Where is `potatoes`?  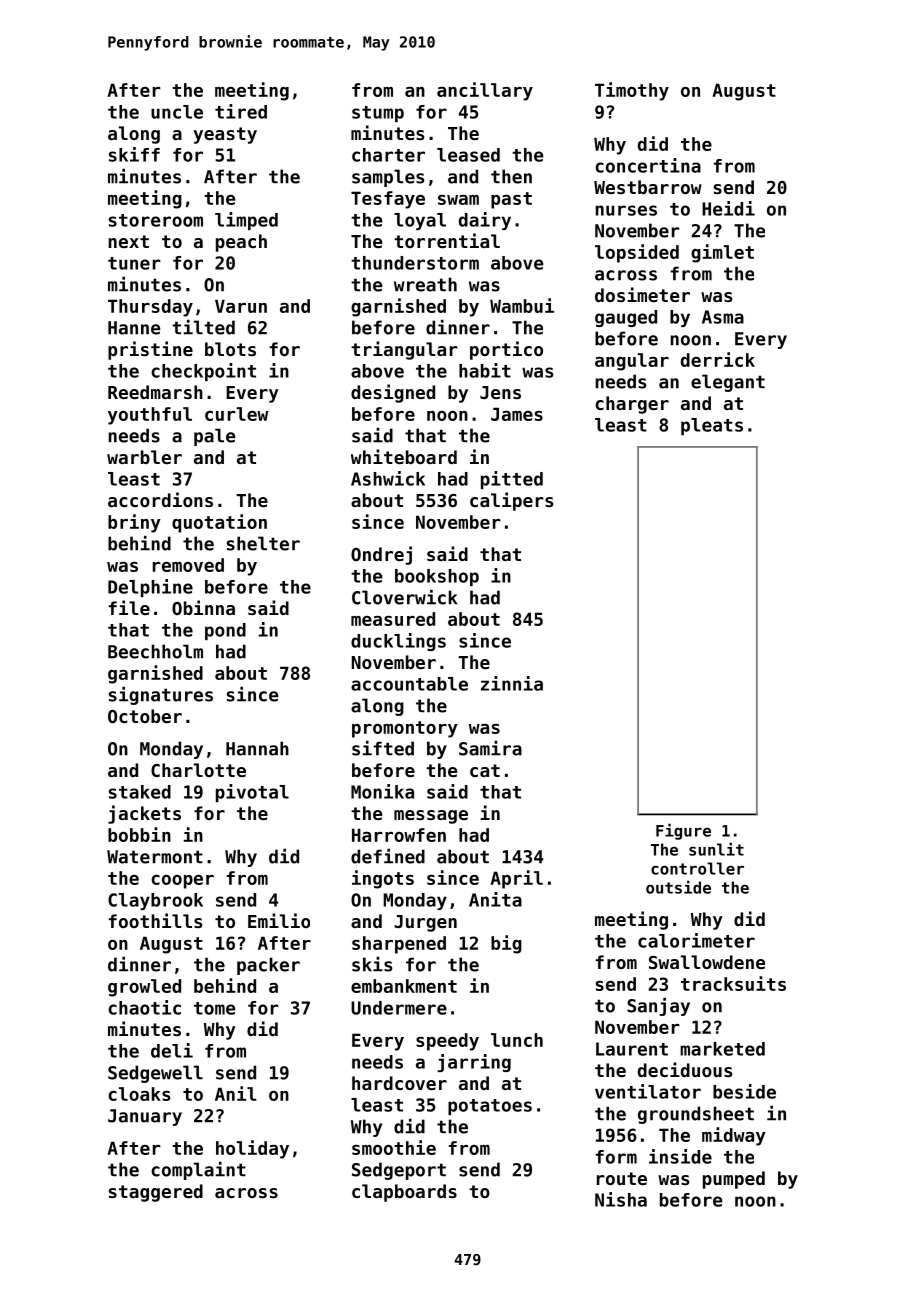
potatoes is located at coordinates (490, 1107).
